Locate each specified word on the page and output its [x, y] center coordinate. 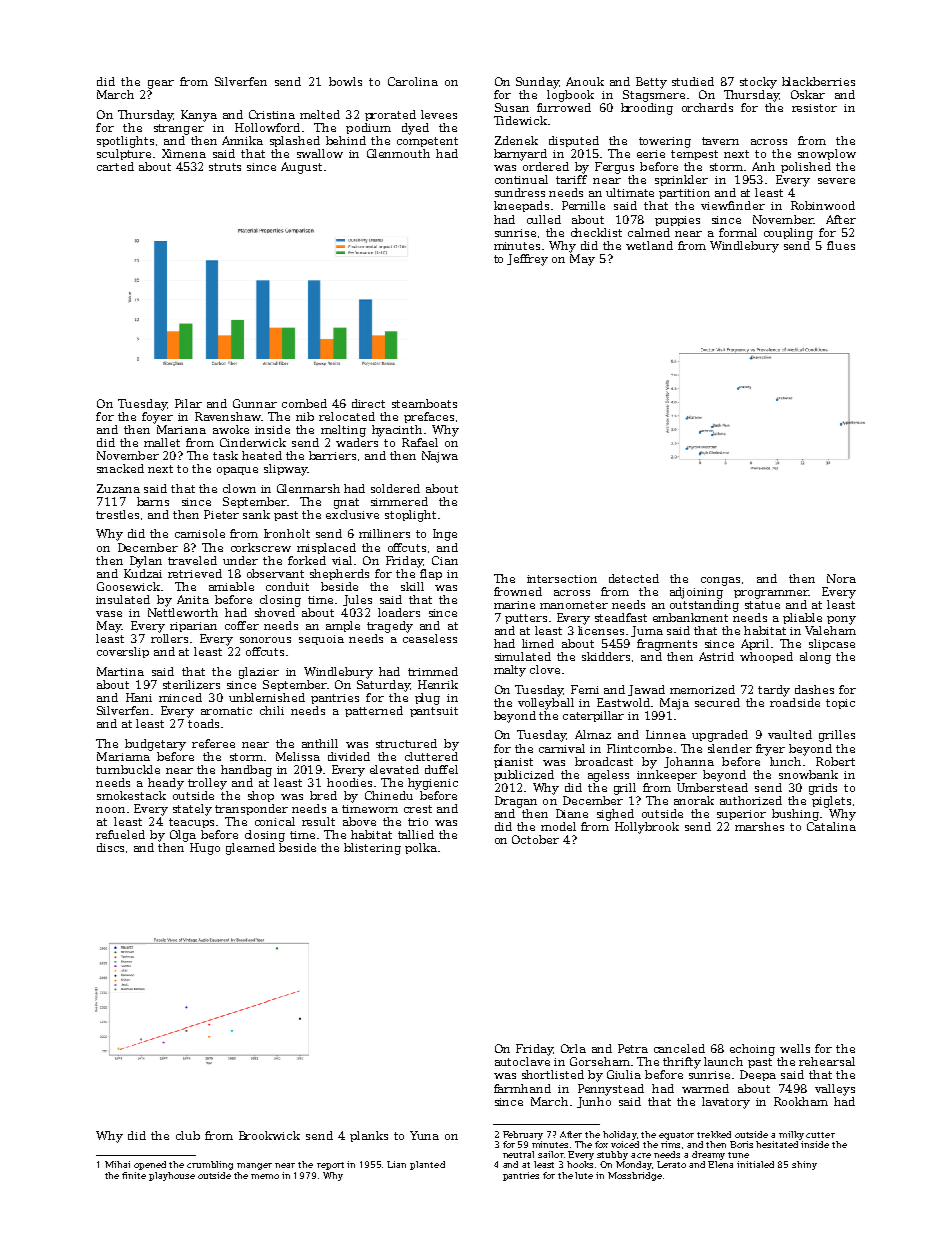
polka [421, 848]
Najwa [440, 457]
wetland [649, 245]
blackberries [818, 81]
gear [161, 84]
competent [427, 142]
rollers [169, 638]
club [188, 1135]
